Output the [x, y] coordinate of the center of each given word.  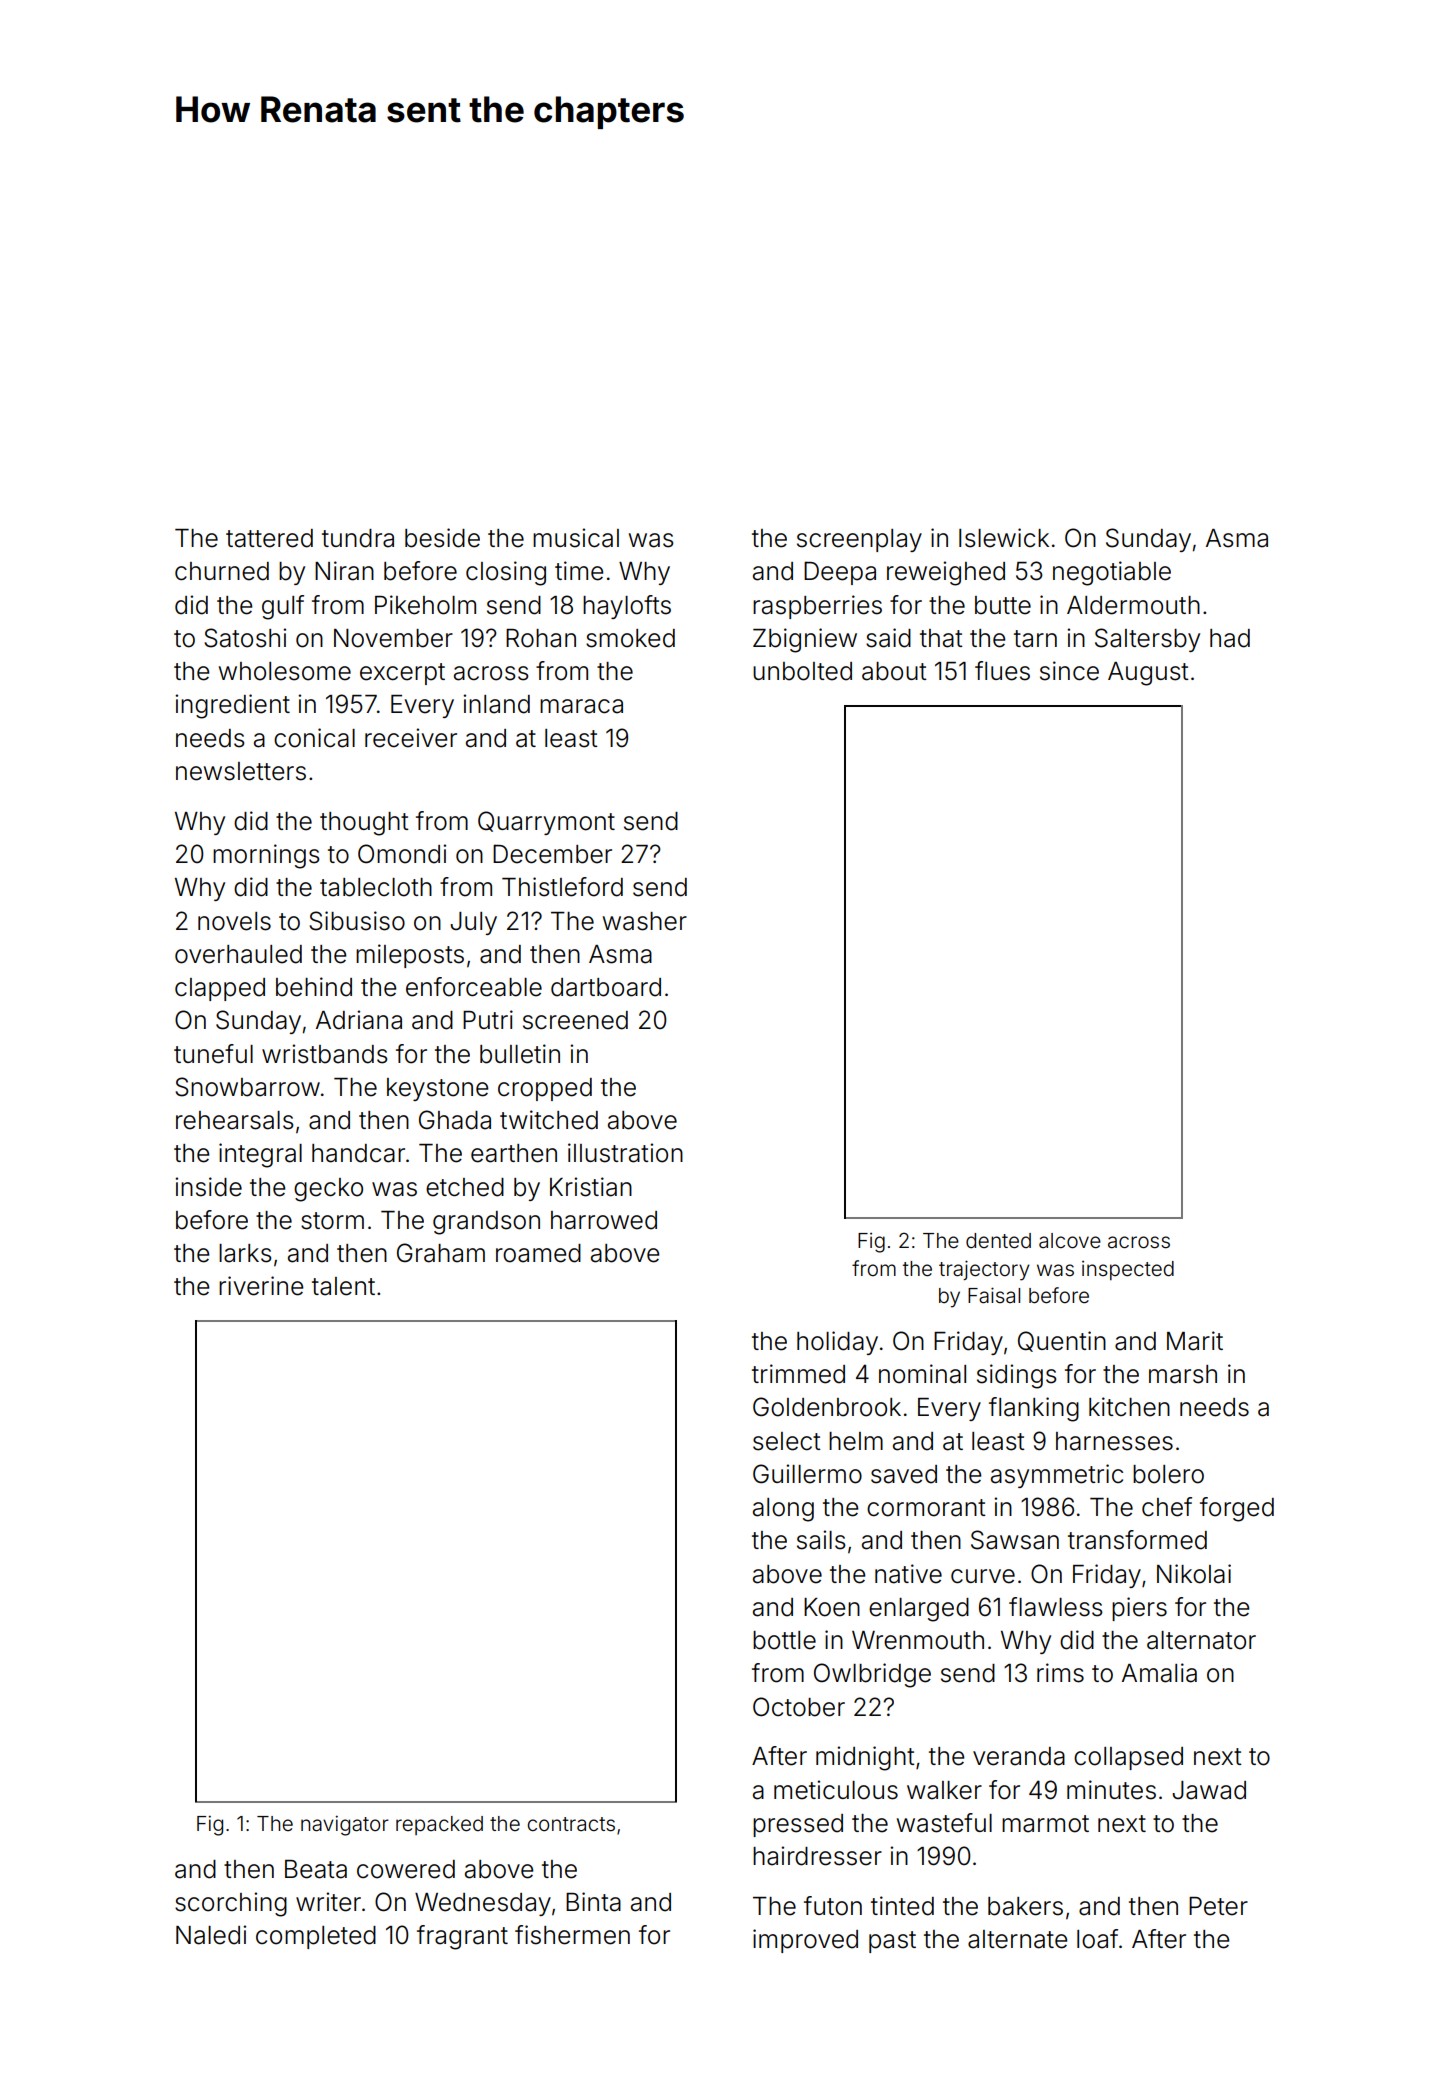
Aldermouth [1133, 605]
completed [316, 1937]
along [783, 1510]
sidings [1017, 1376]
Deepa [840, 573]
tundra [358, 538]
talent [343, 1286]
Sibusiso [357, 921]
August [1148, 674]
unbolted [802, 671]
